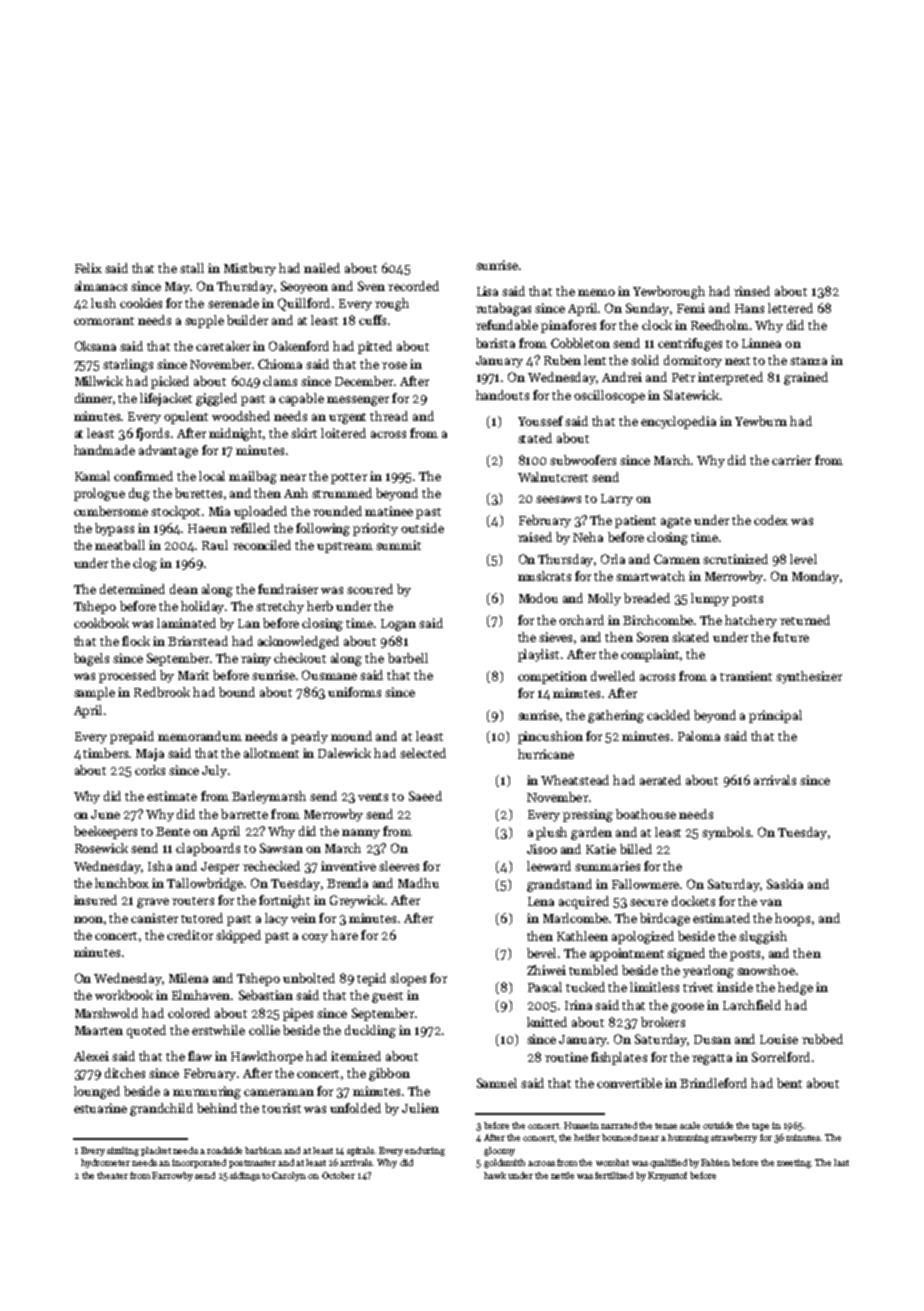 Image resolution: width=924 pixels, height=1311 pixels. I want to click on nailed, so click(322, 268).
